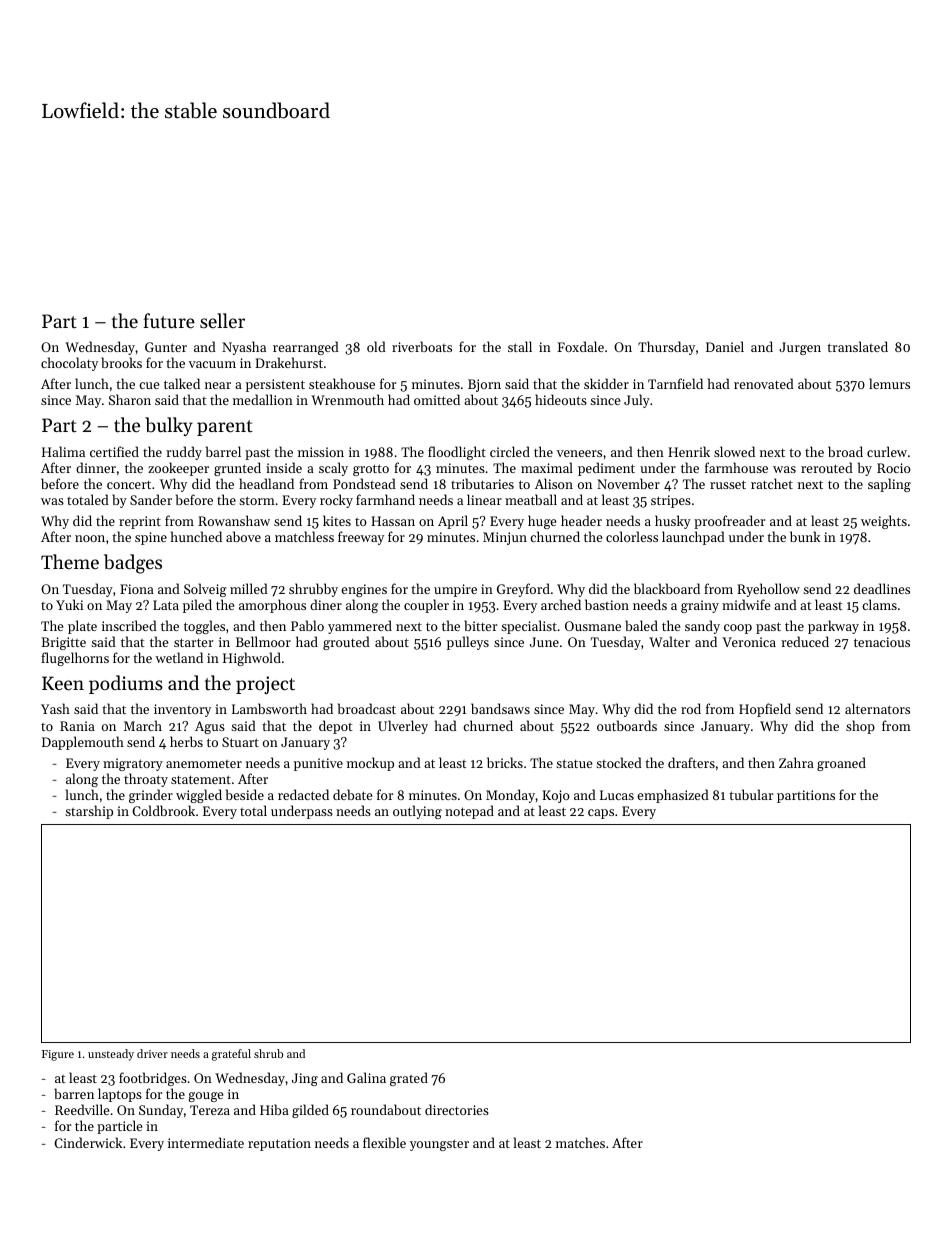 The width and height of the document is (952, 1233). Describe the element at coordinates (841, 764) in the document. I see `groaned` at that location.
